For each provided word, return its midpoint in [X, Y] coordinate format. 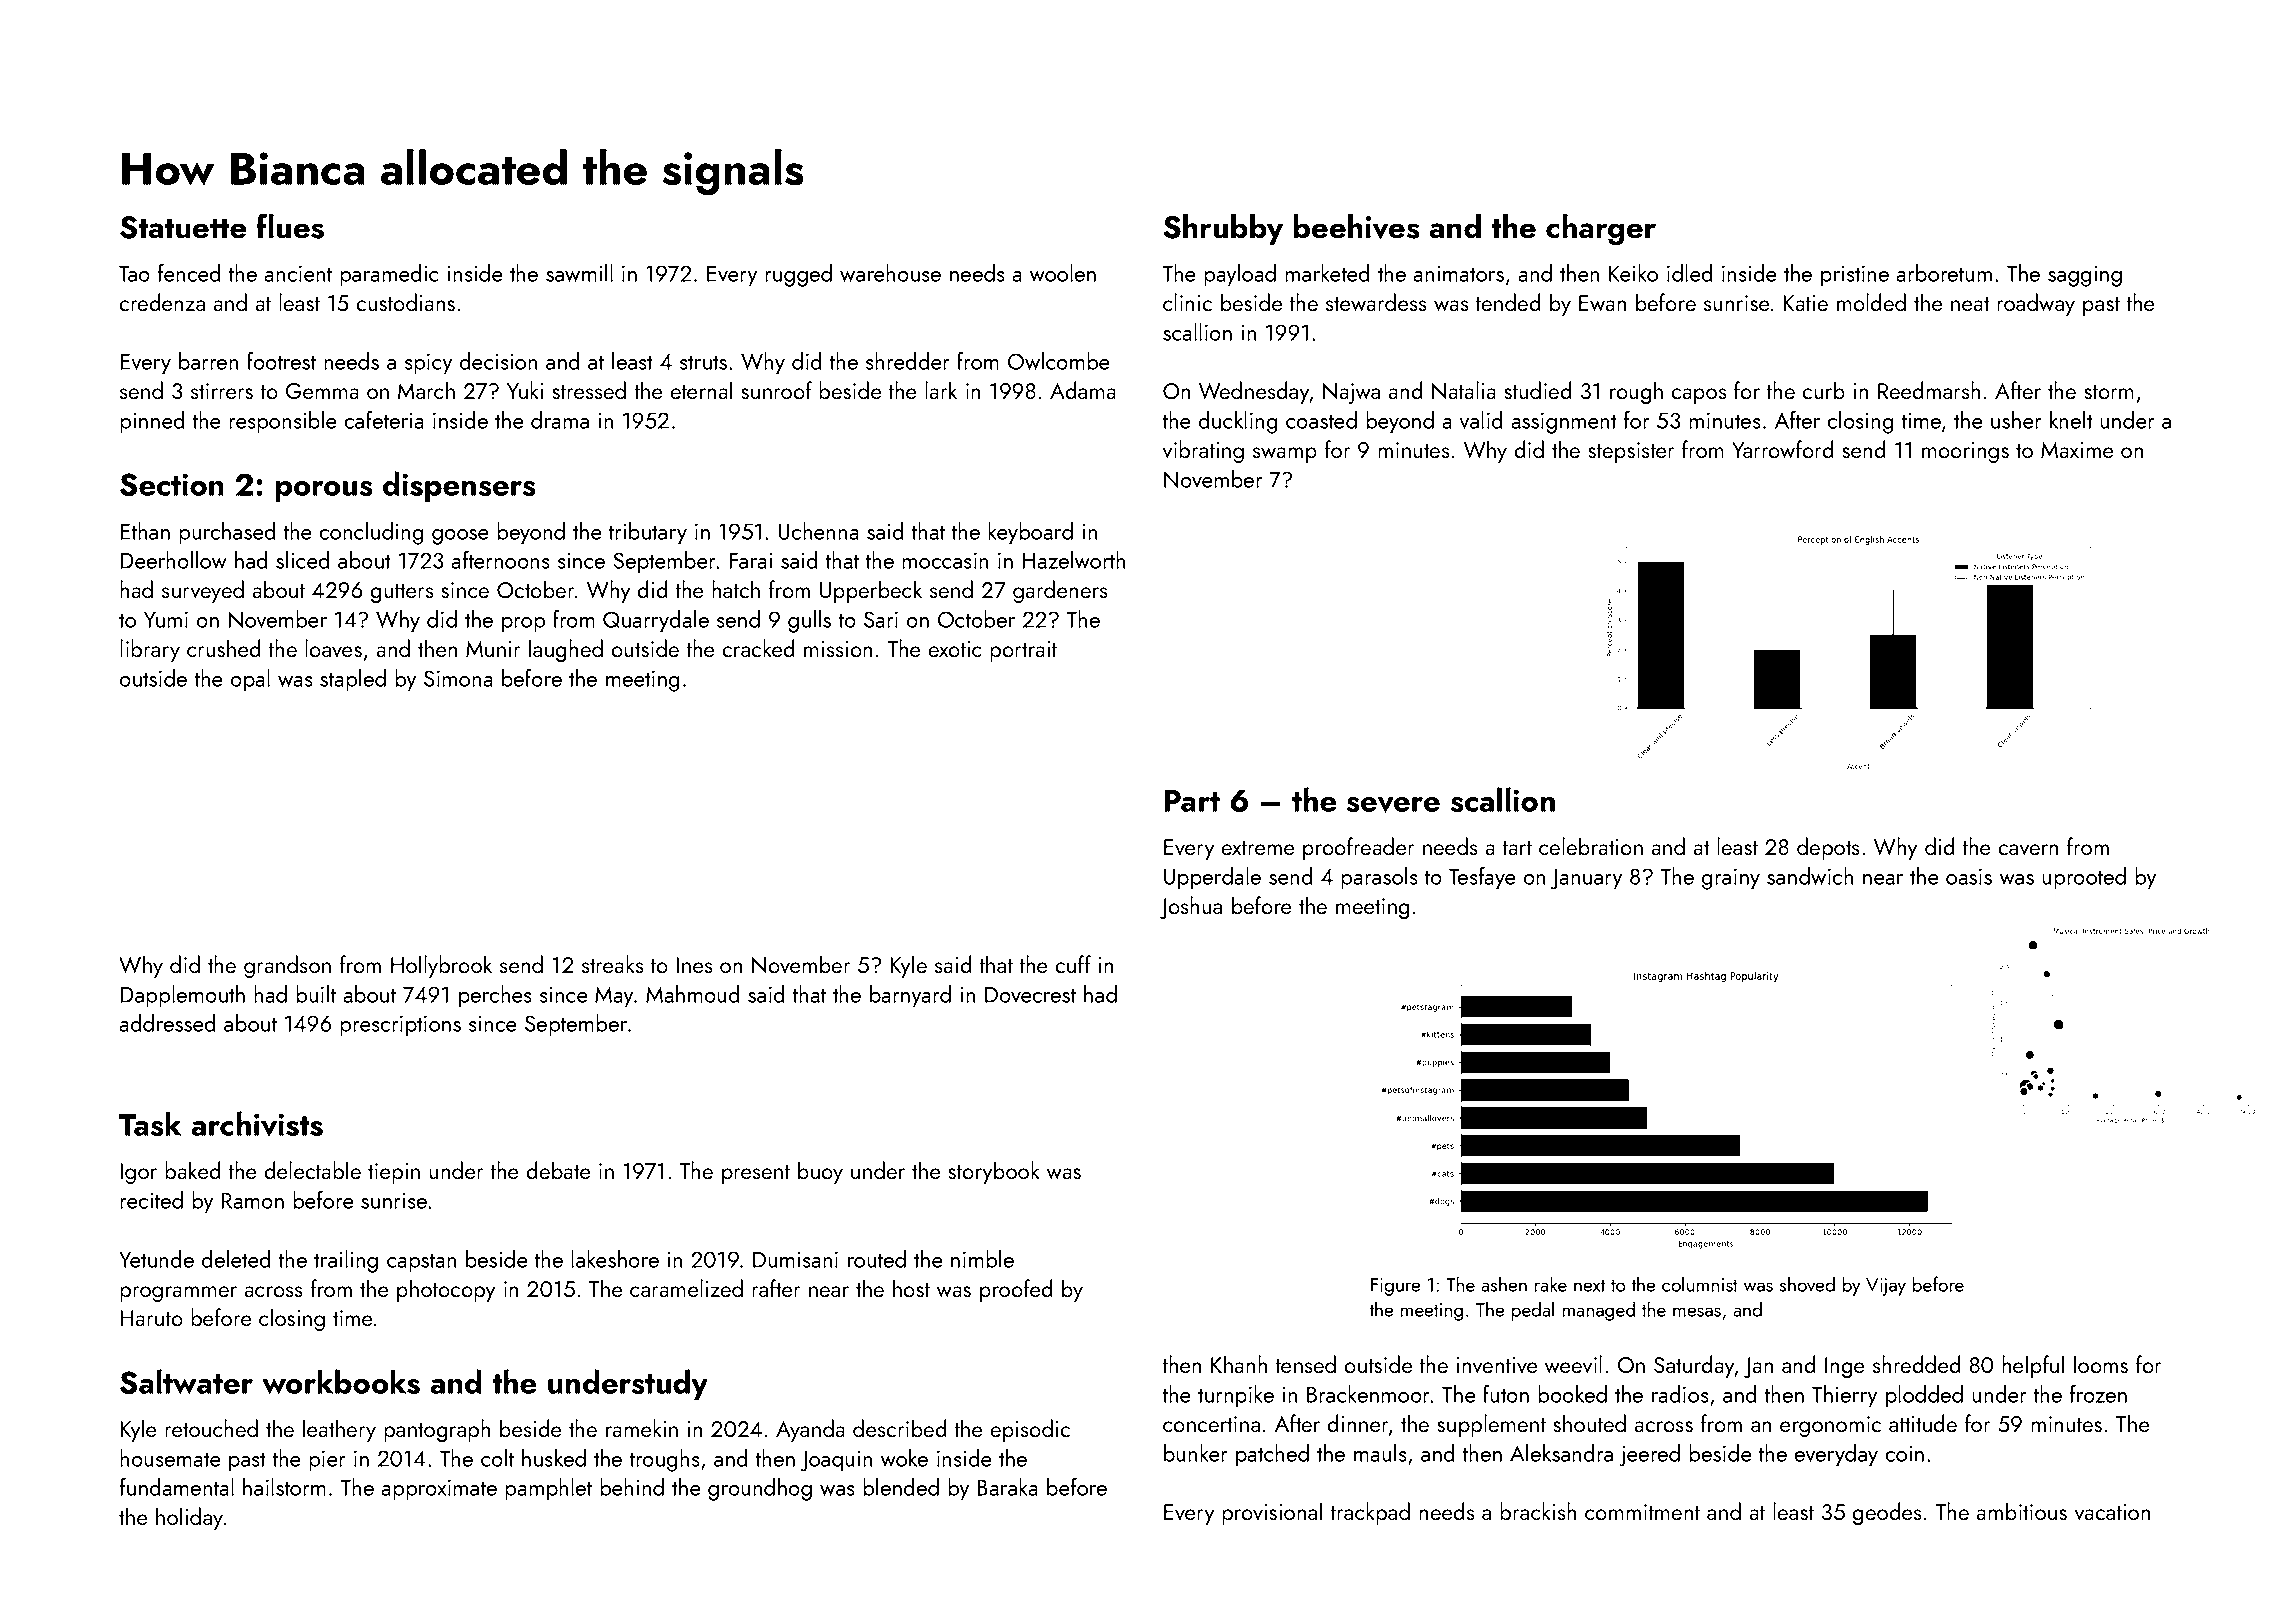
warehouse [890, 273]
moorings [1965, 452]
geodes [1887, 1513]
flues [290, 226]
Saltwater [186, 1381]
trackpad [1370, 1513]
